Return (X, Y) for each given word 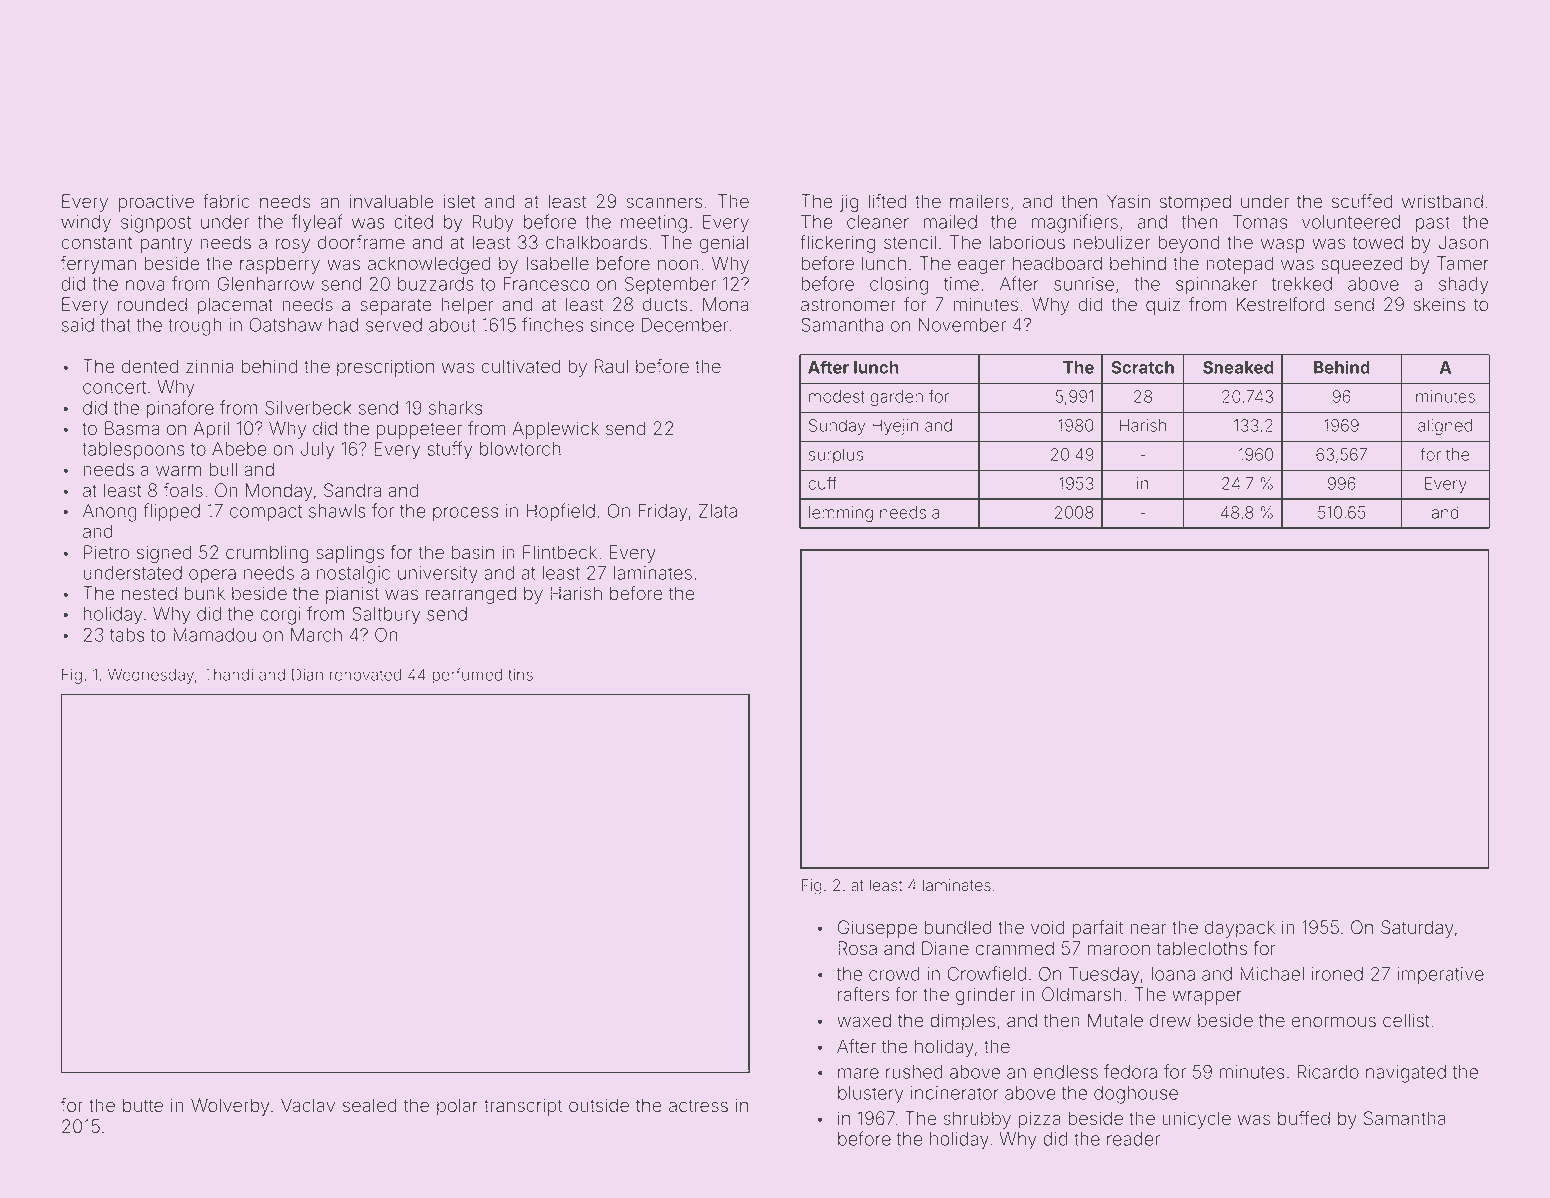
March (316, 635)
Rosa (857, 948)
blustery (871, 1095)
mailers (979, 201)
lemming (841, 514)
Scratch (1142, 367)
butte (143, 1105)
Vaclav (308, 1105)
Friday (663, 513)
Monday (279, 492)
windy (86, 224)
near (1148, 929)
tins (520, 675)
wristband (1442, 201)
